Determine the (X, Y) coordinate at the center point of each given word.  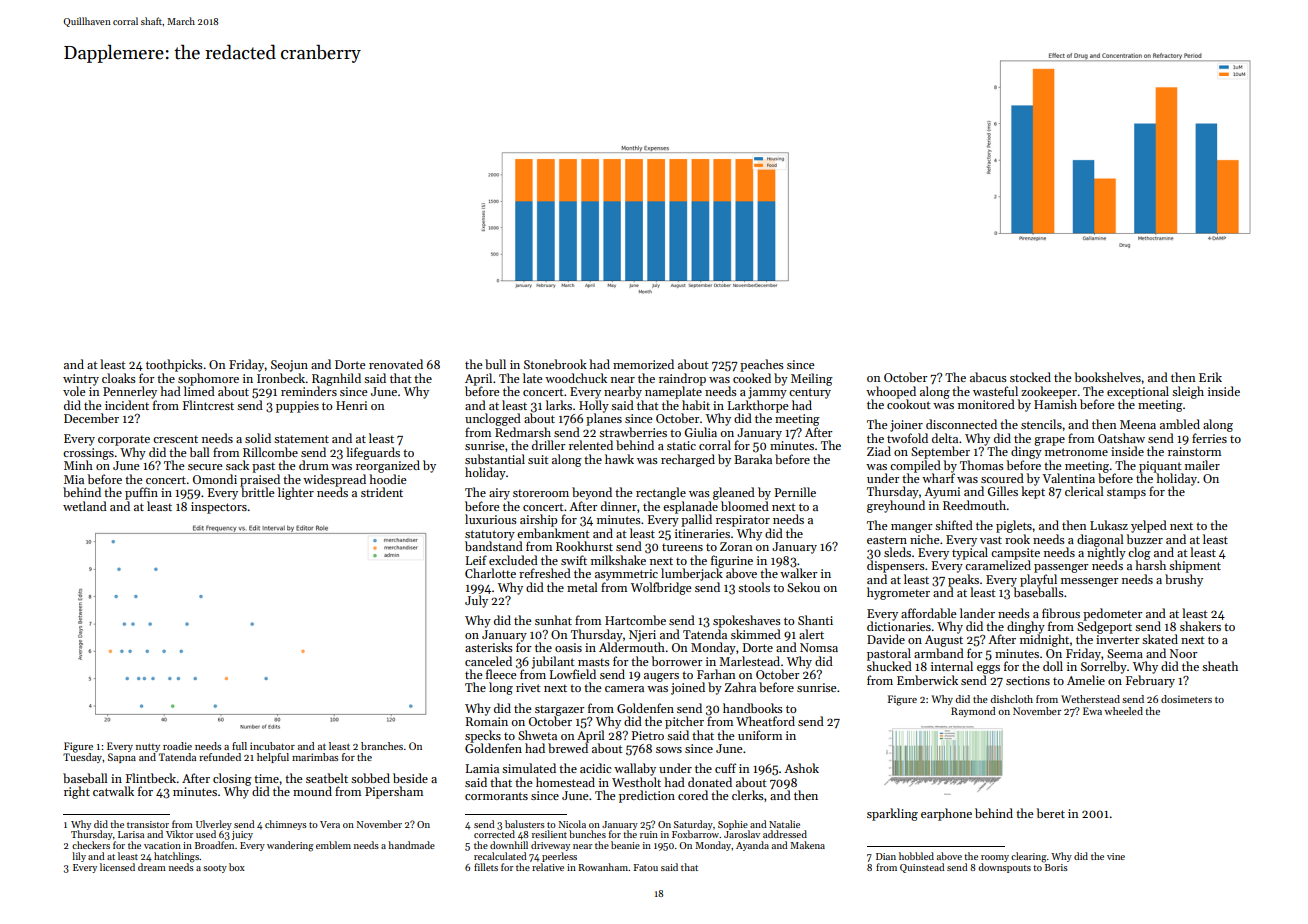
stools (754, 587)
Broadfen (214, 845)
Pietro (647, 735)
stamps (1126, 493)
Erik (1210, 377)
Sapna (122, 758)
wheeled (1123, 711)
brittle (257, 492)
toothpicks (174, 365)
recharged (688, 460)
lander (977, 613)
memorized (643, 364)
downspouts (1004, 868)
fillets (486, 867)
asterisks (489, 647)
